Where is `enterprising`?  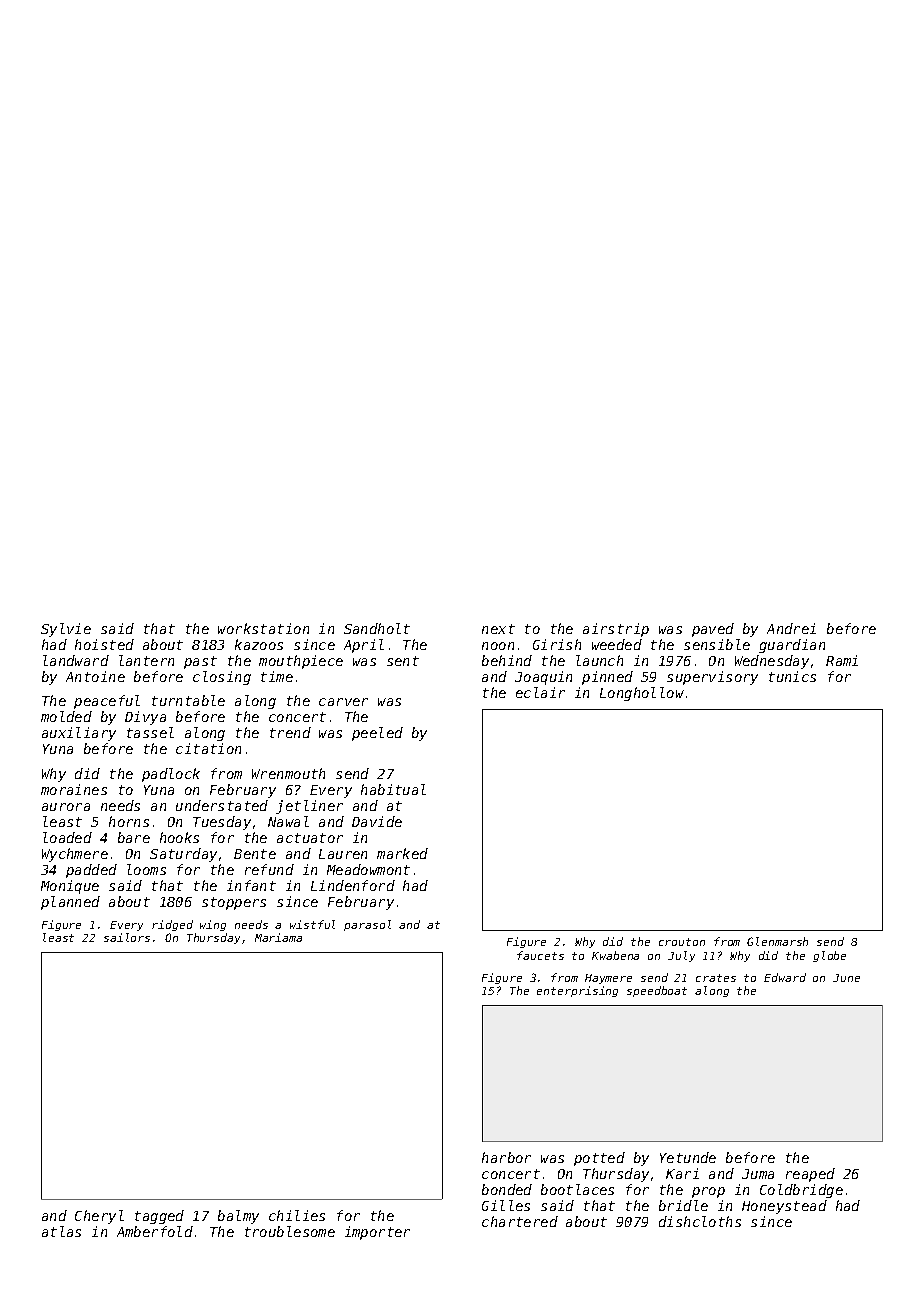
enterprising is located at coordinates (577, 991).
